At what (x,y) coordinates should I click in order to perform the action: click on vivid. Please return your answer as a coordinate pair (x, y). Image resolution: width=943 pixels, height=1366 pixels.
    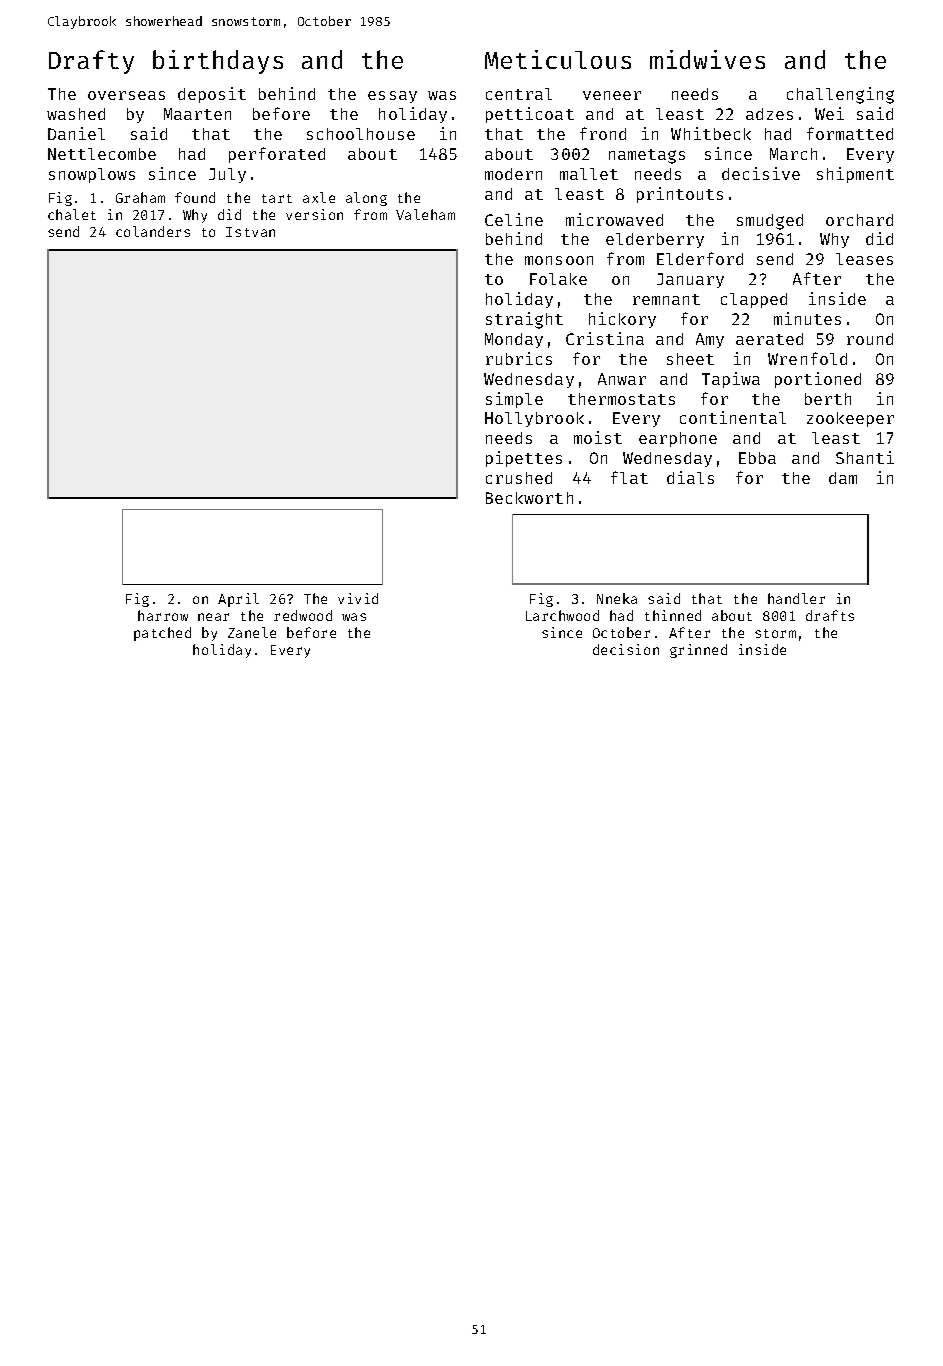
    Looking at the image, I should click on (358, 598).
